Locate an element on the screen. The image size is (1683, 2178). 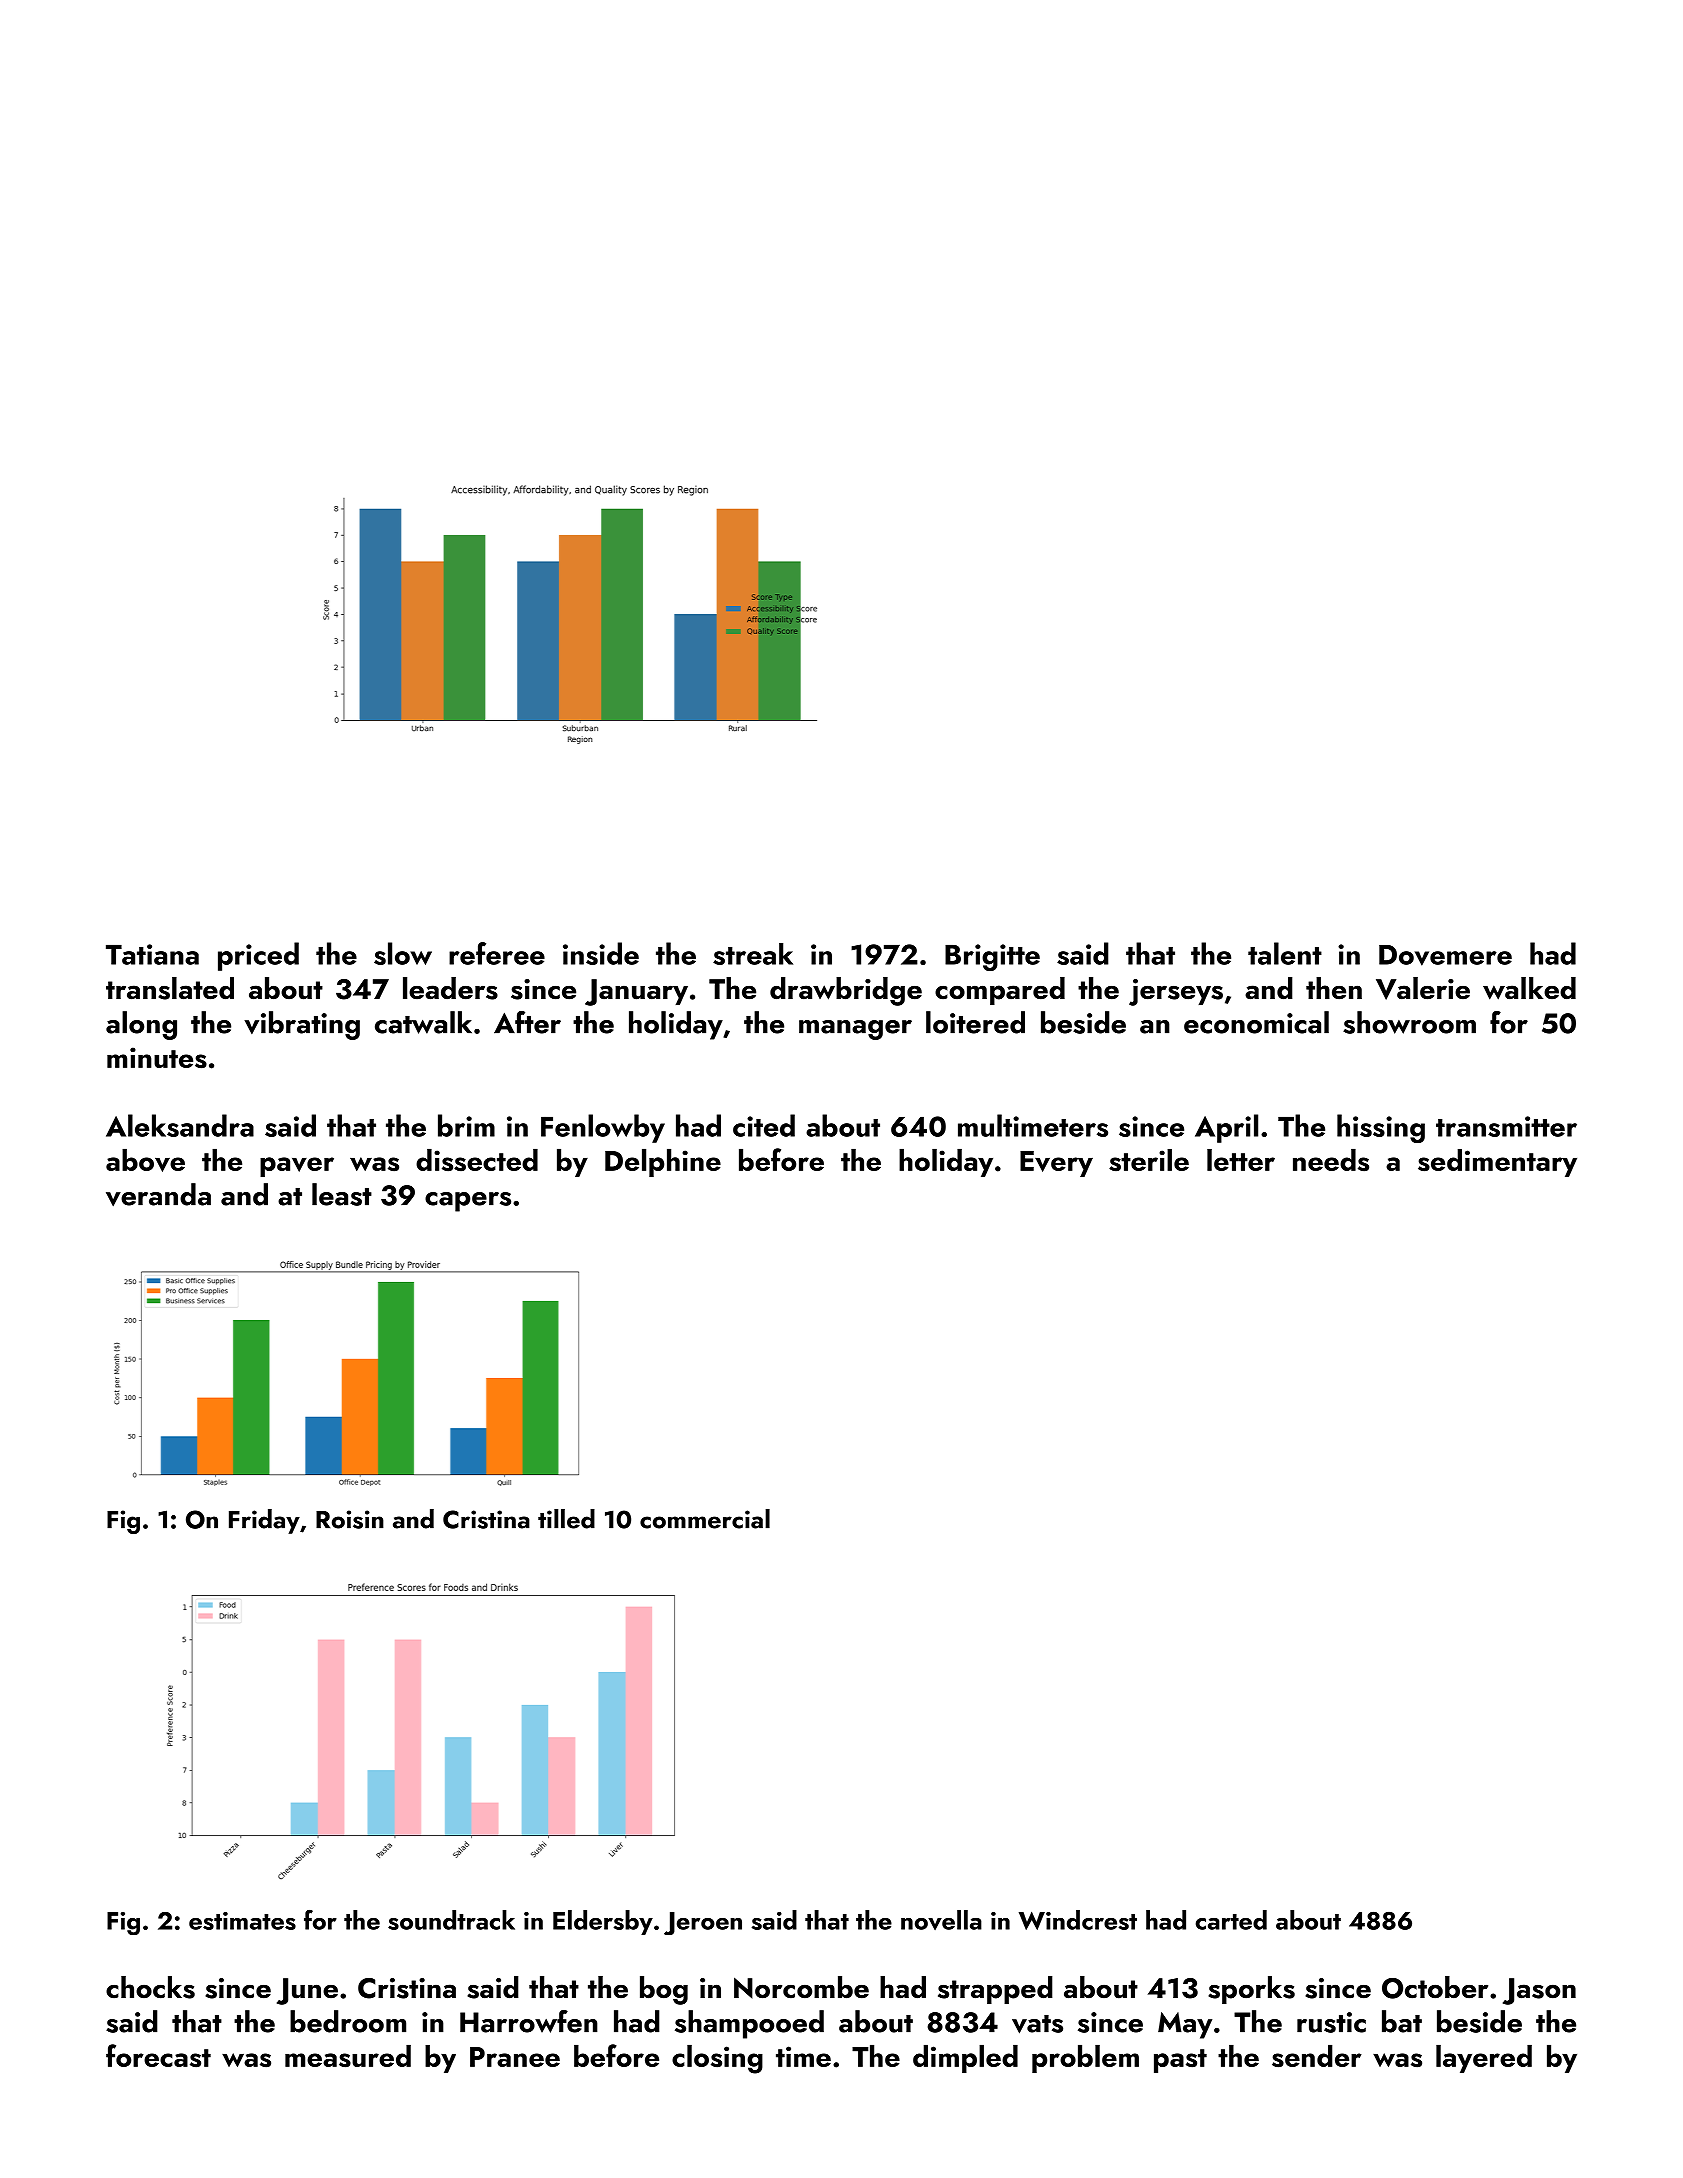
sedimentary is located at coordinates (1497, 1163).
